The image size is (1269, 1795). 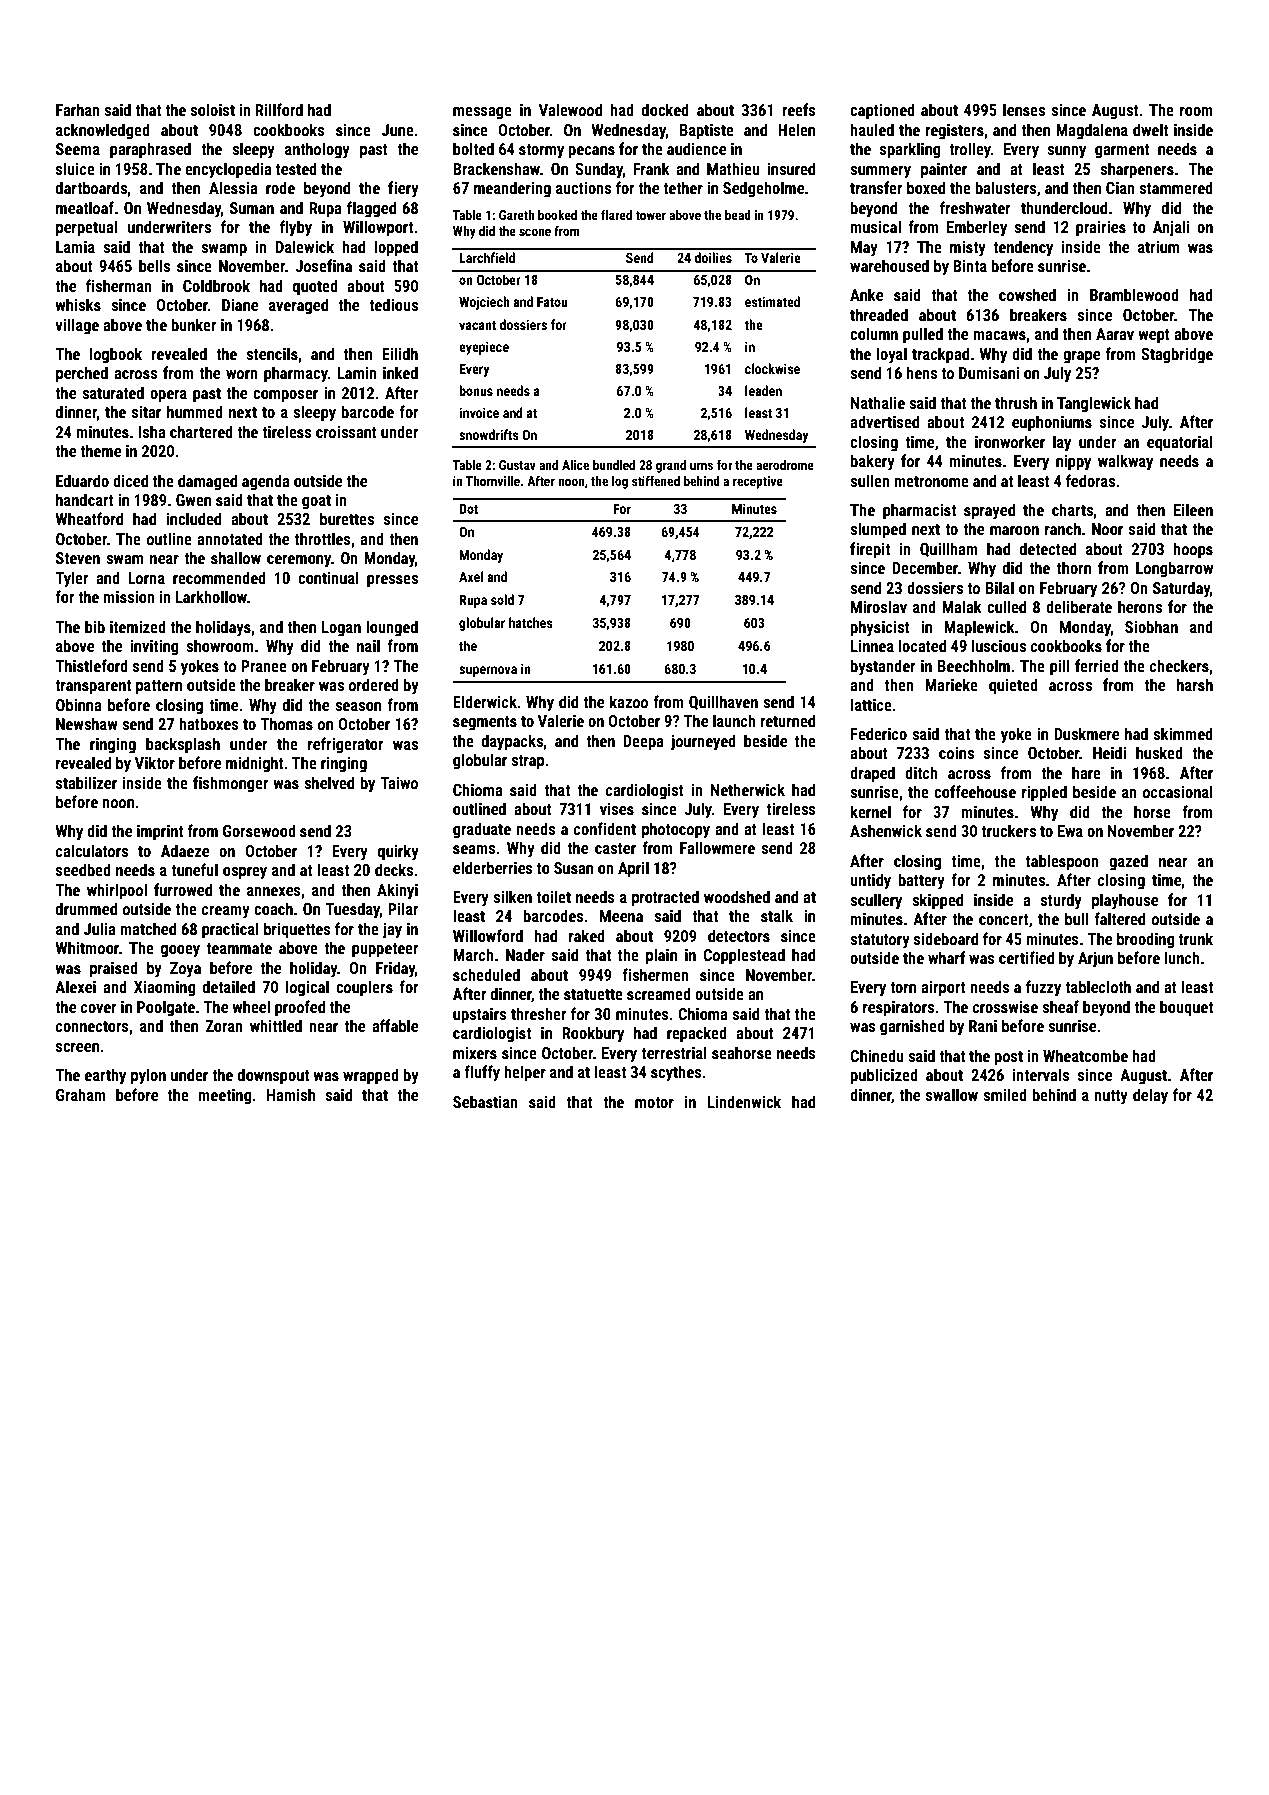 What do you see at coordinates (570, 109) in the page?
I see `Valewood` at bounding box center [570, 109].
